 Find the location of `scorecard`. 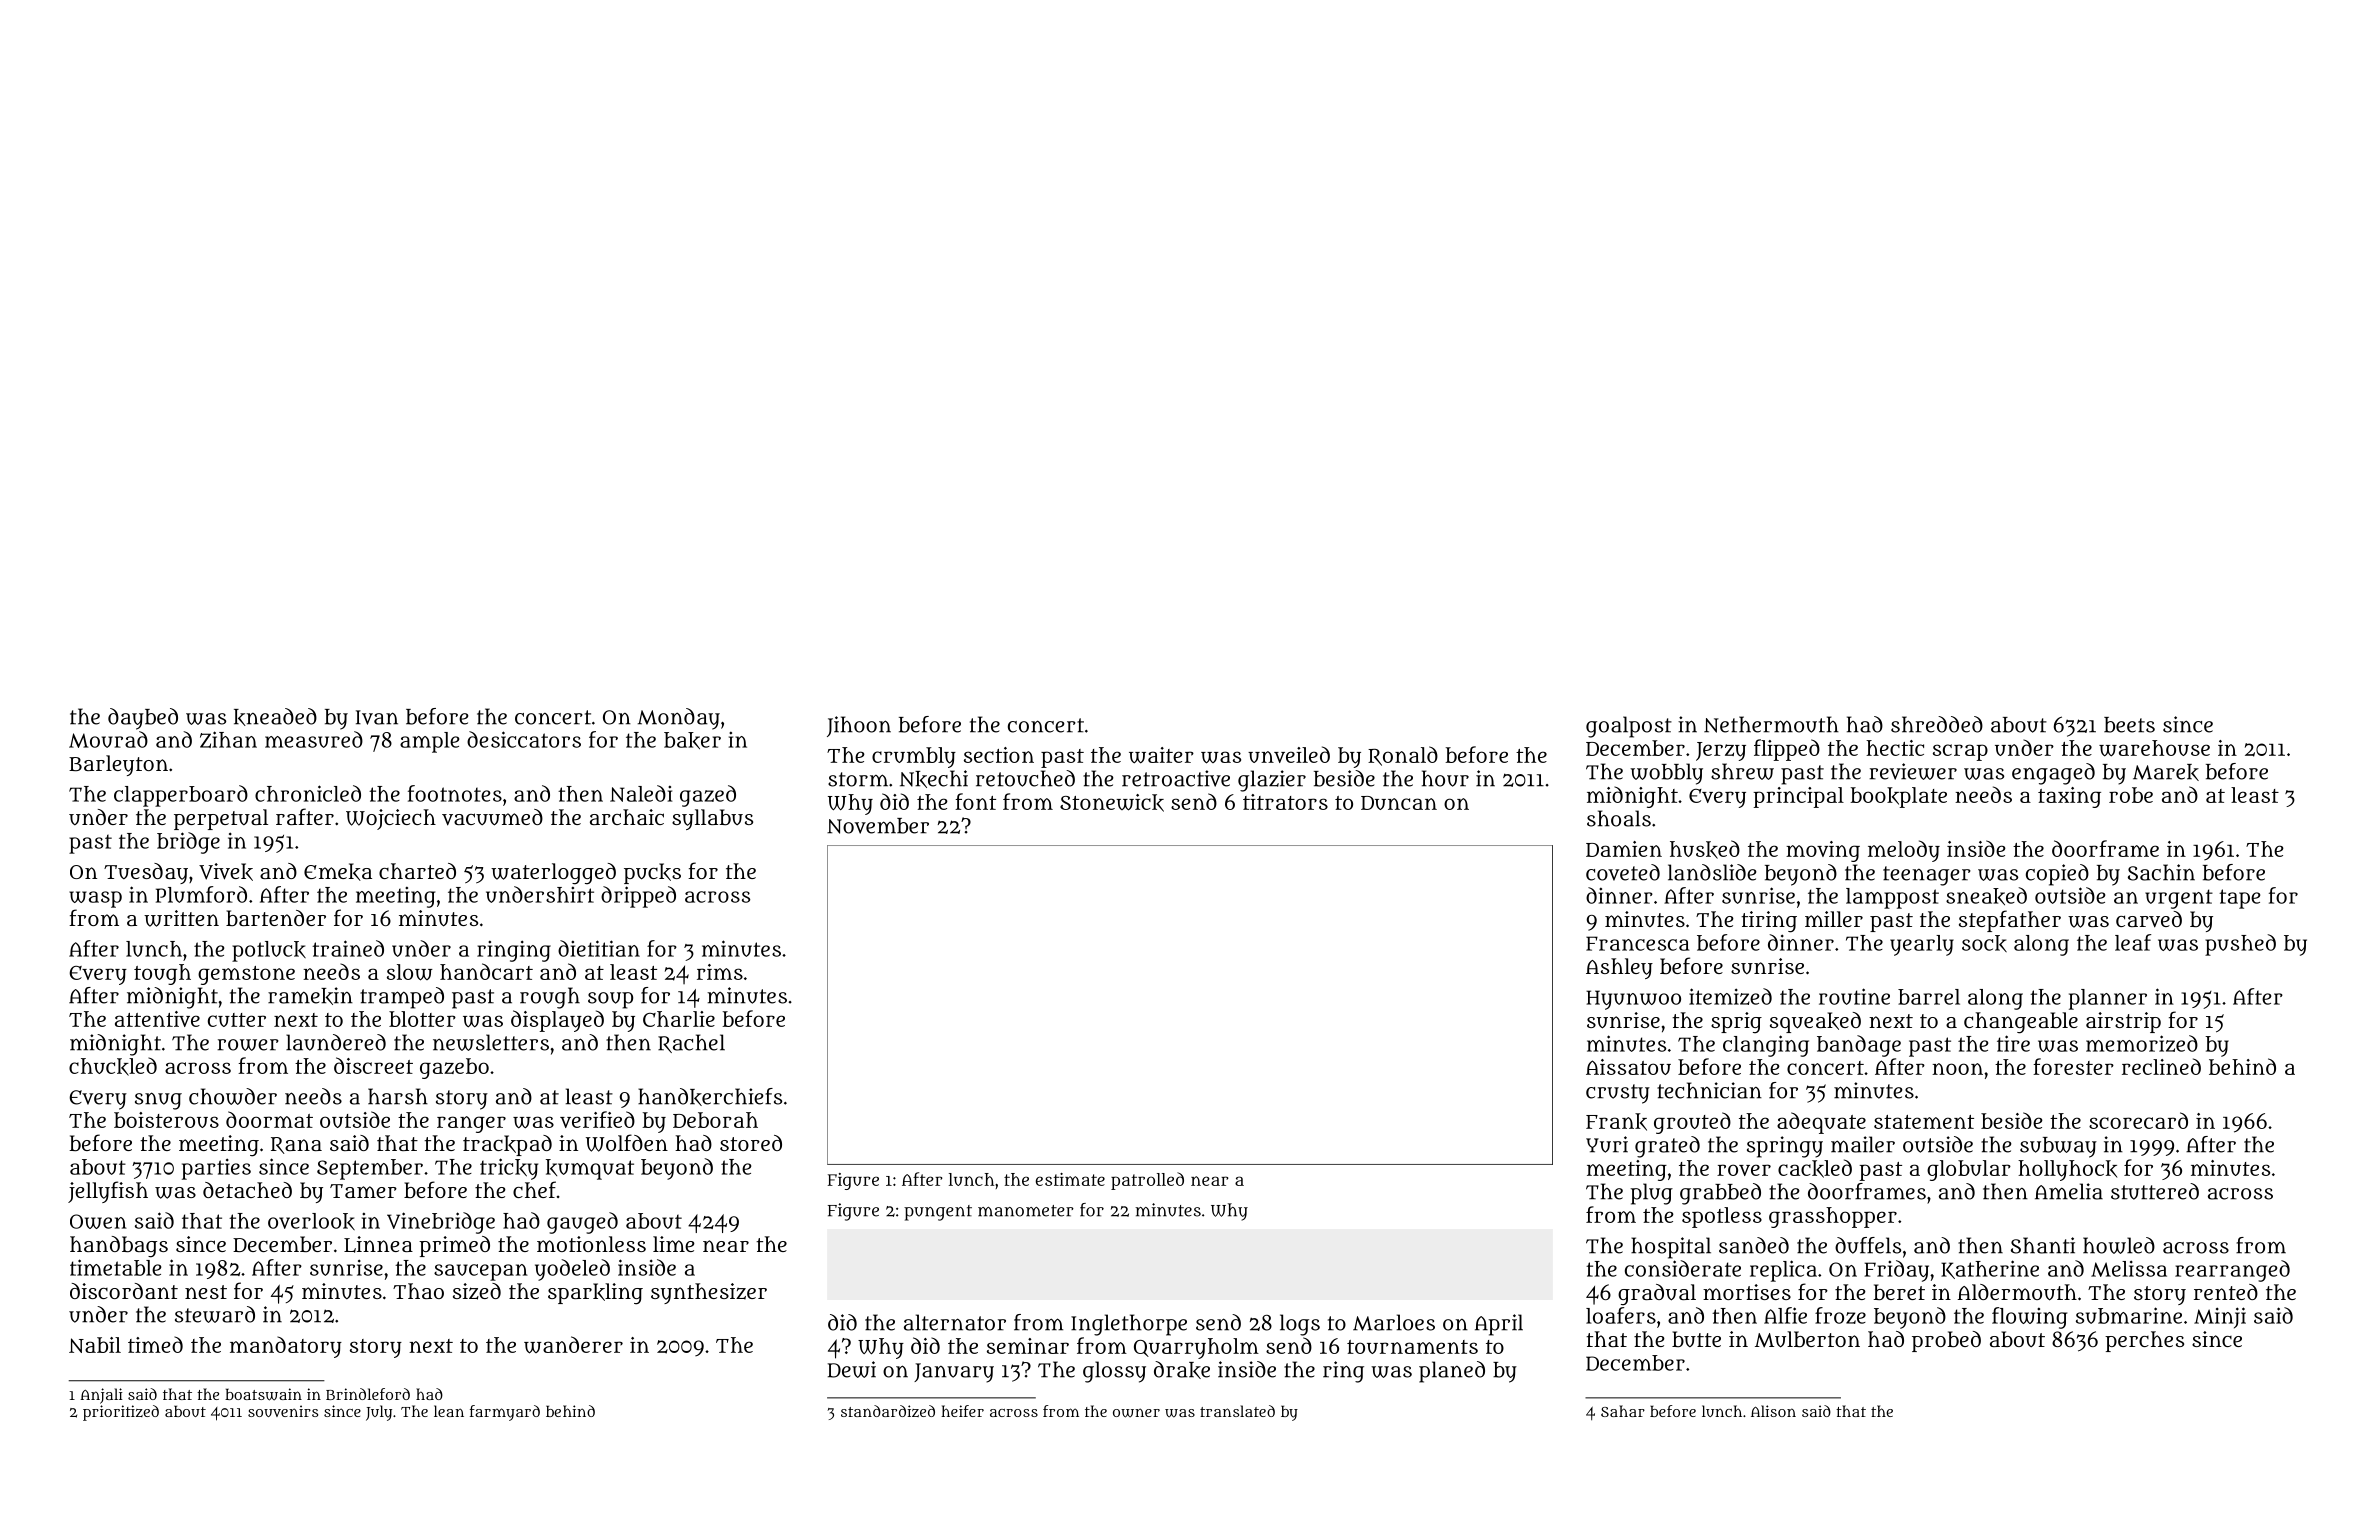

scorecard is located at coordinates (2138, 1120).
